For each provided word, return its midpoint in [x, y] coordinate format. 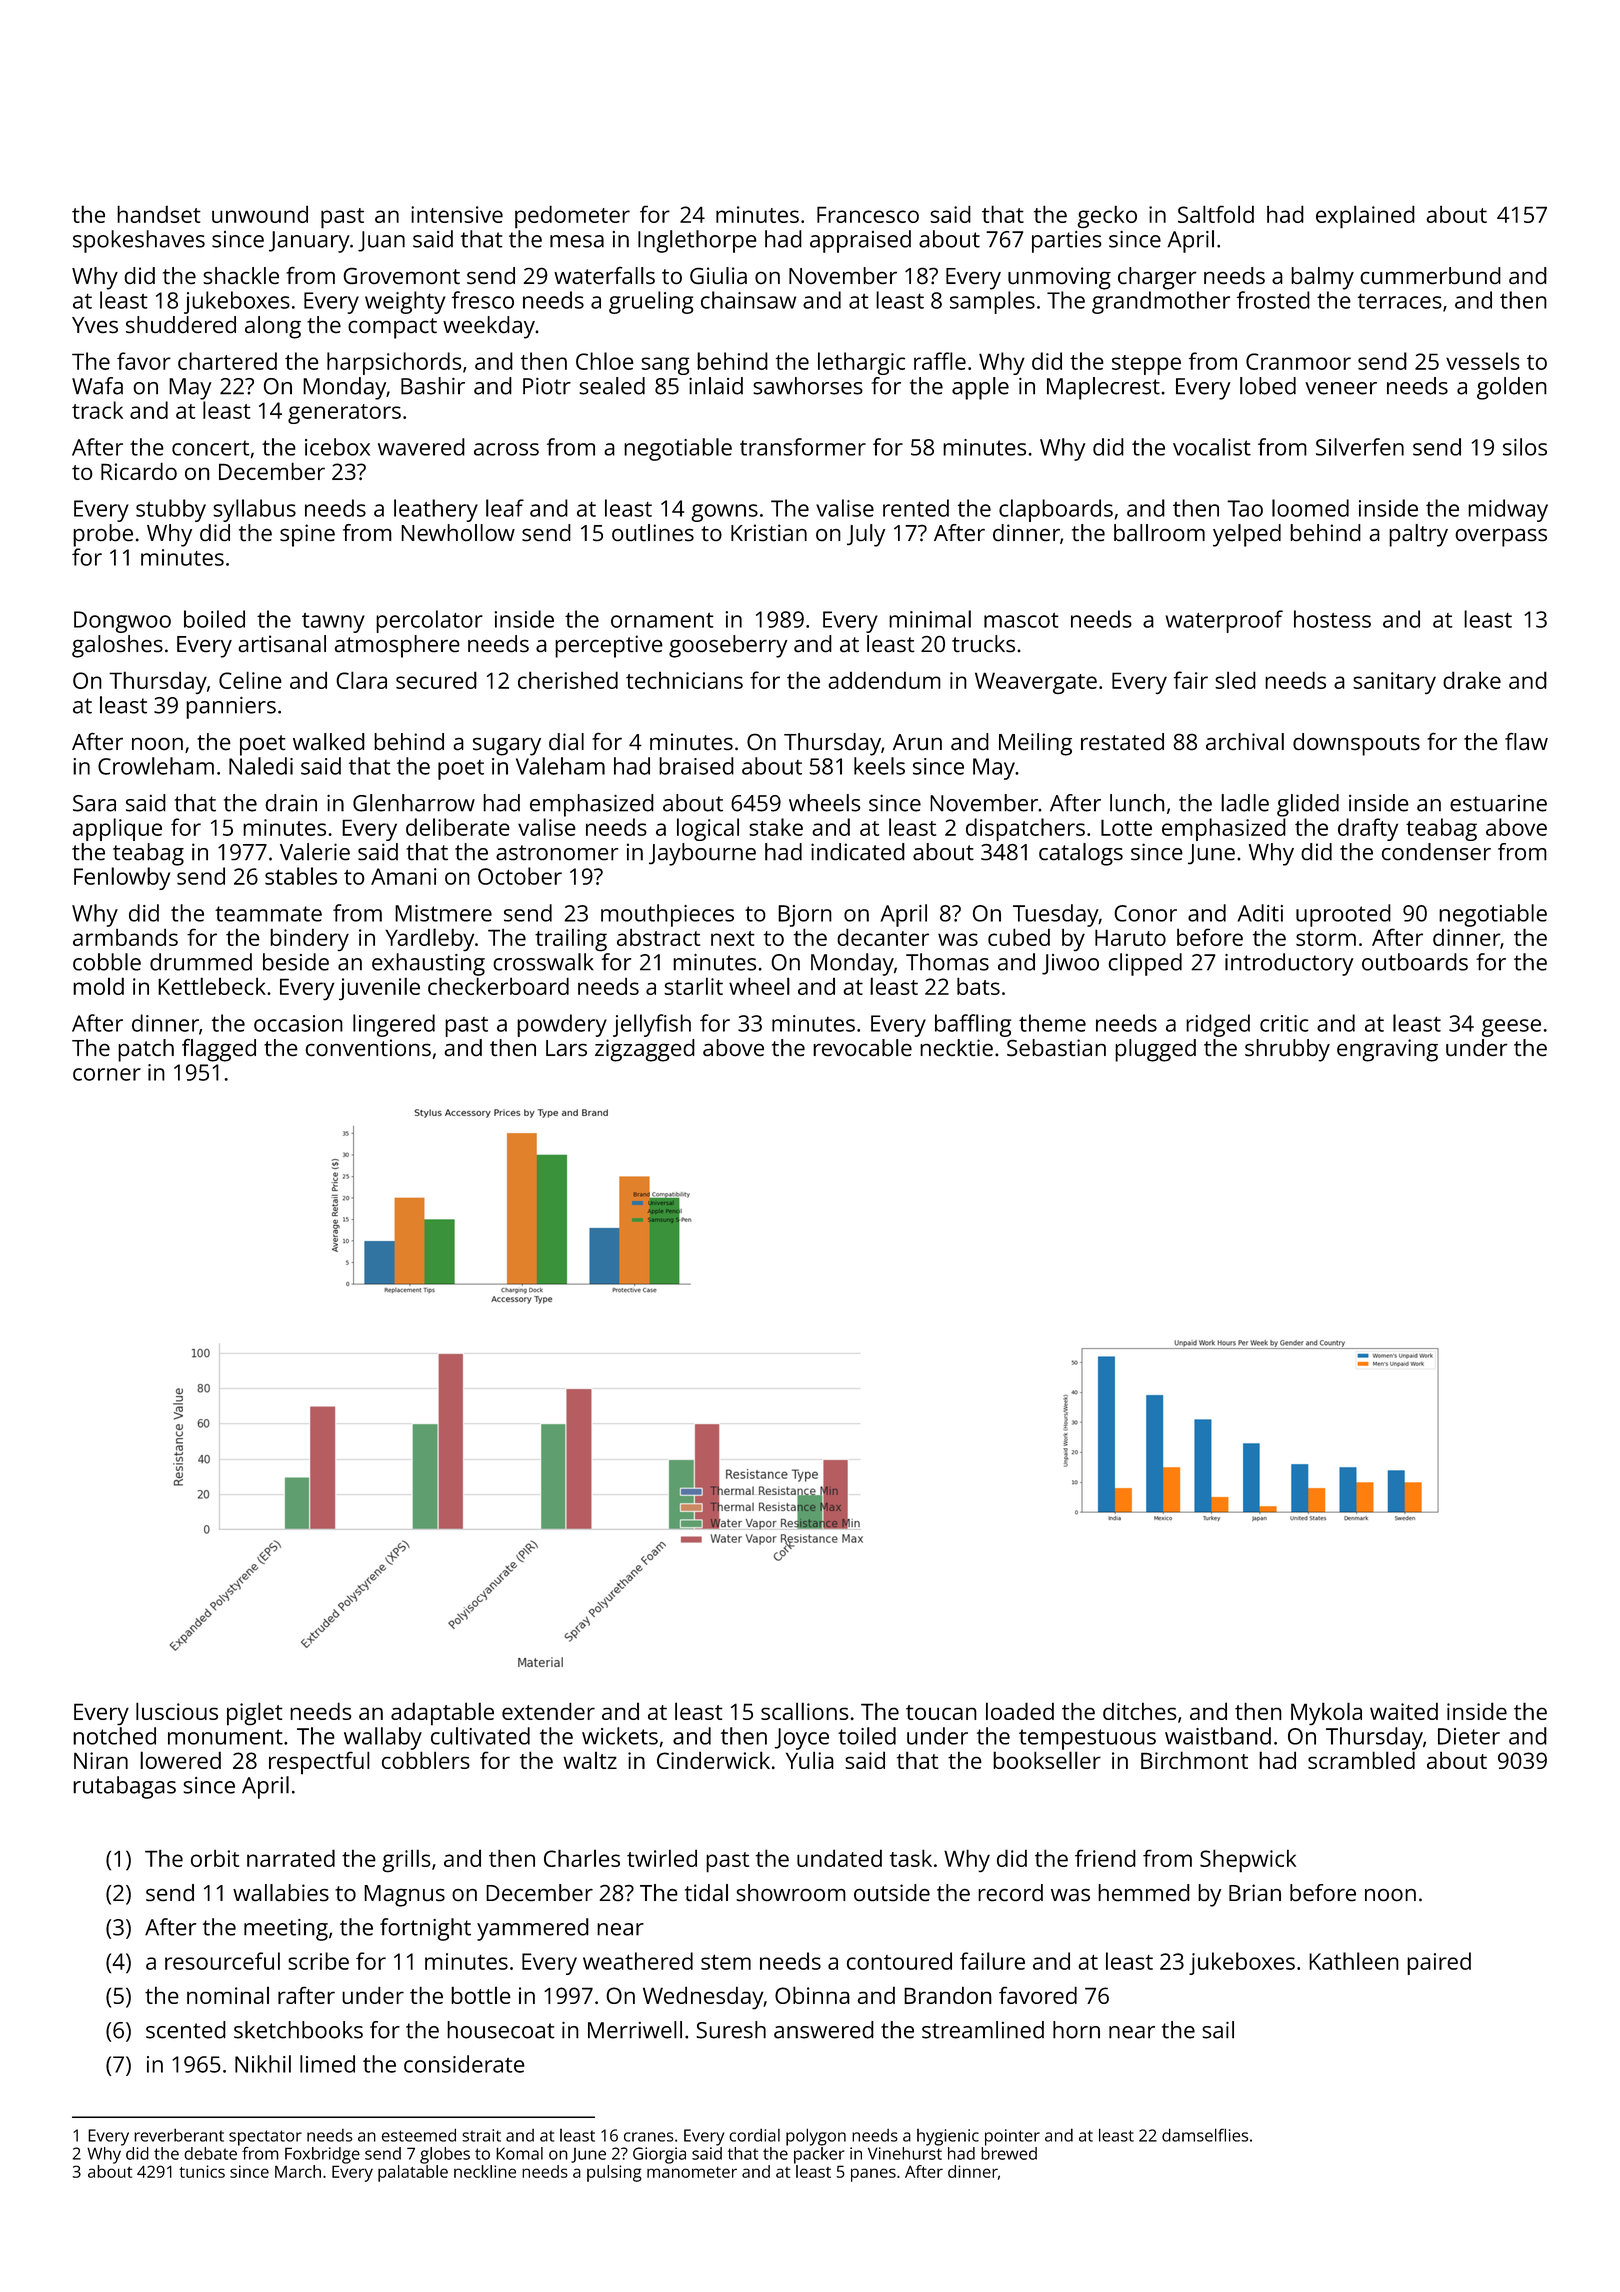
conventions [368, 1047]
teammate [268, 914]
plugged [1155, 1050]
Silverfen [1360, 447]
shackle [241, 275]
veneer [1341, 388]
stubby [171, 510]
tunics [202, 2171]
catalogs [1081, 854]
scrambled [1361, 1760]
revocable [862, 1047]
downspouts [1356, 744]
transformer [803, 447]
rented [916, 508]
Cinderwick [713, 1760]
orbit [215, 1858]
